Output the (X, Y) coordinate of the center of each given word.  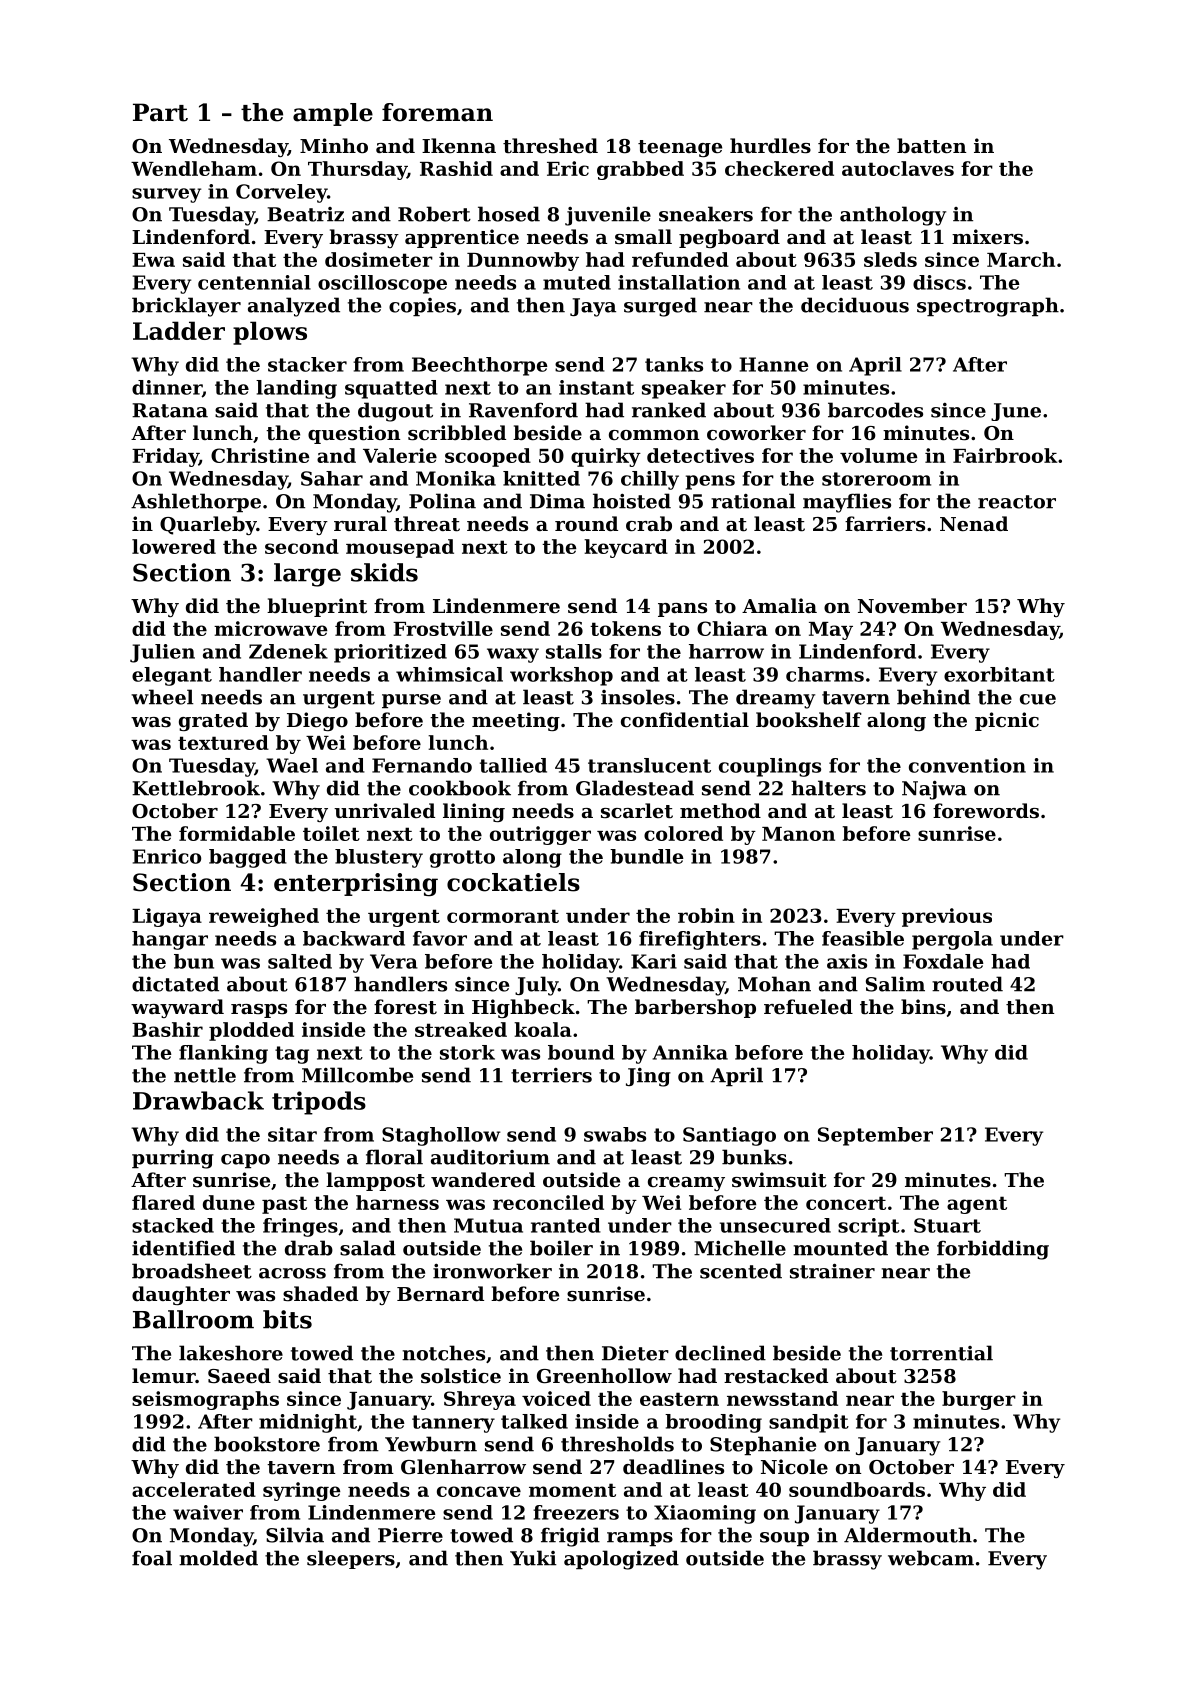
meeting (516, 721)
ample (333, 114)
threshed (550, 146)
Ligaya (167, 917)
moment (572, 1490)
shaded (320, 1293)
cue (1038, 699)
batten (931, 146)
